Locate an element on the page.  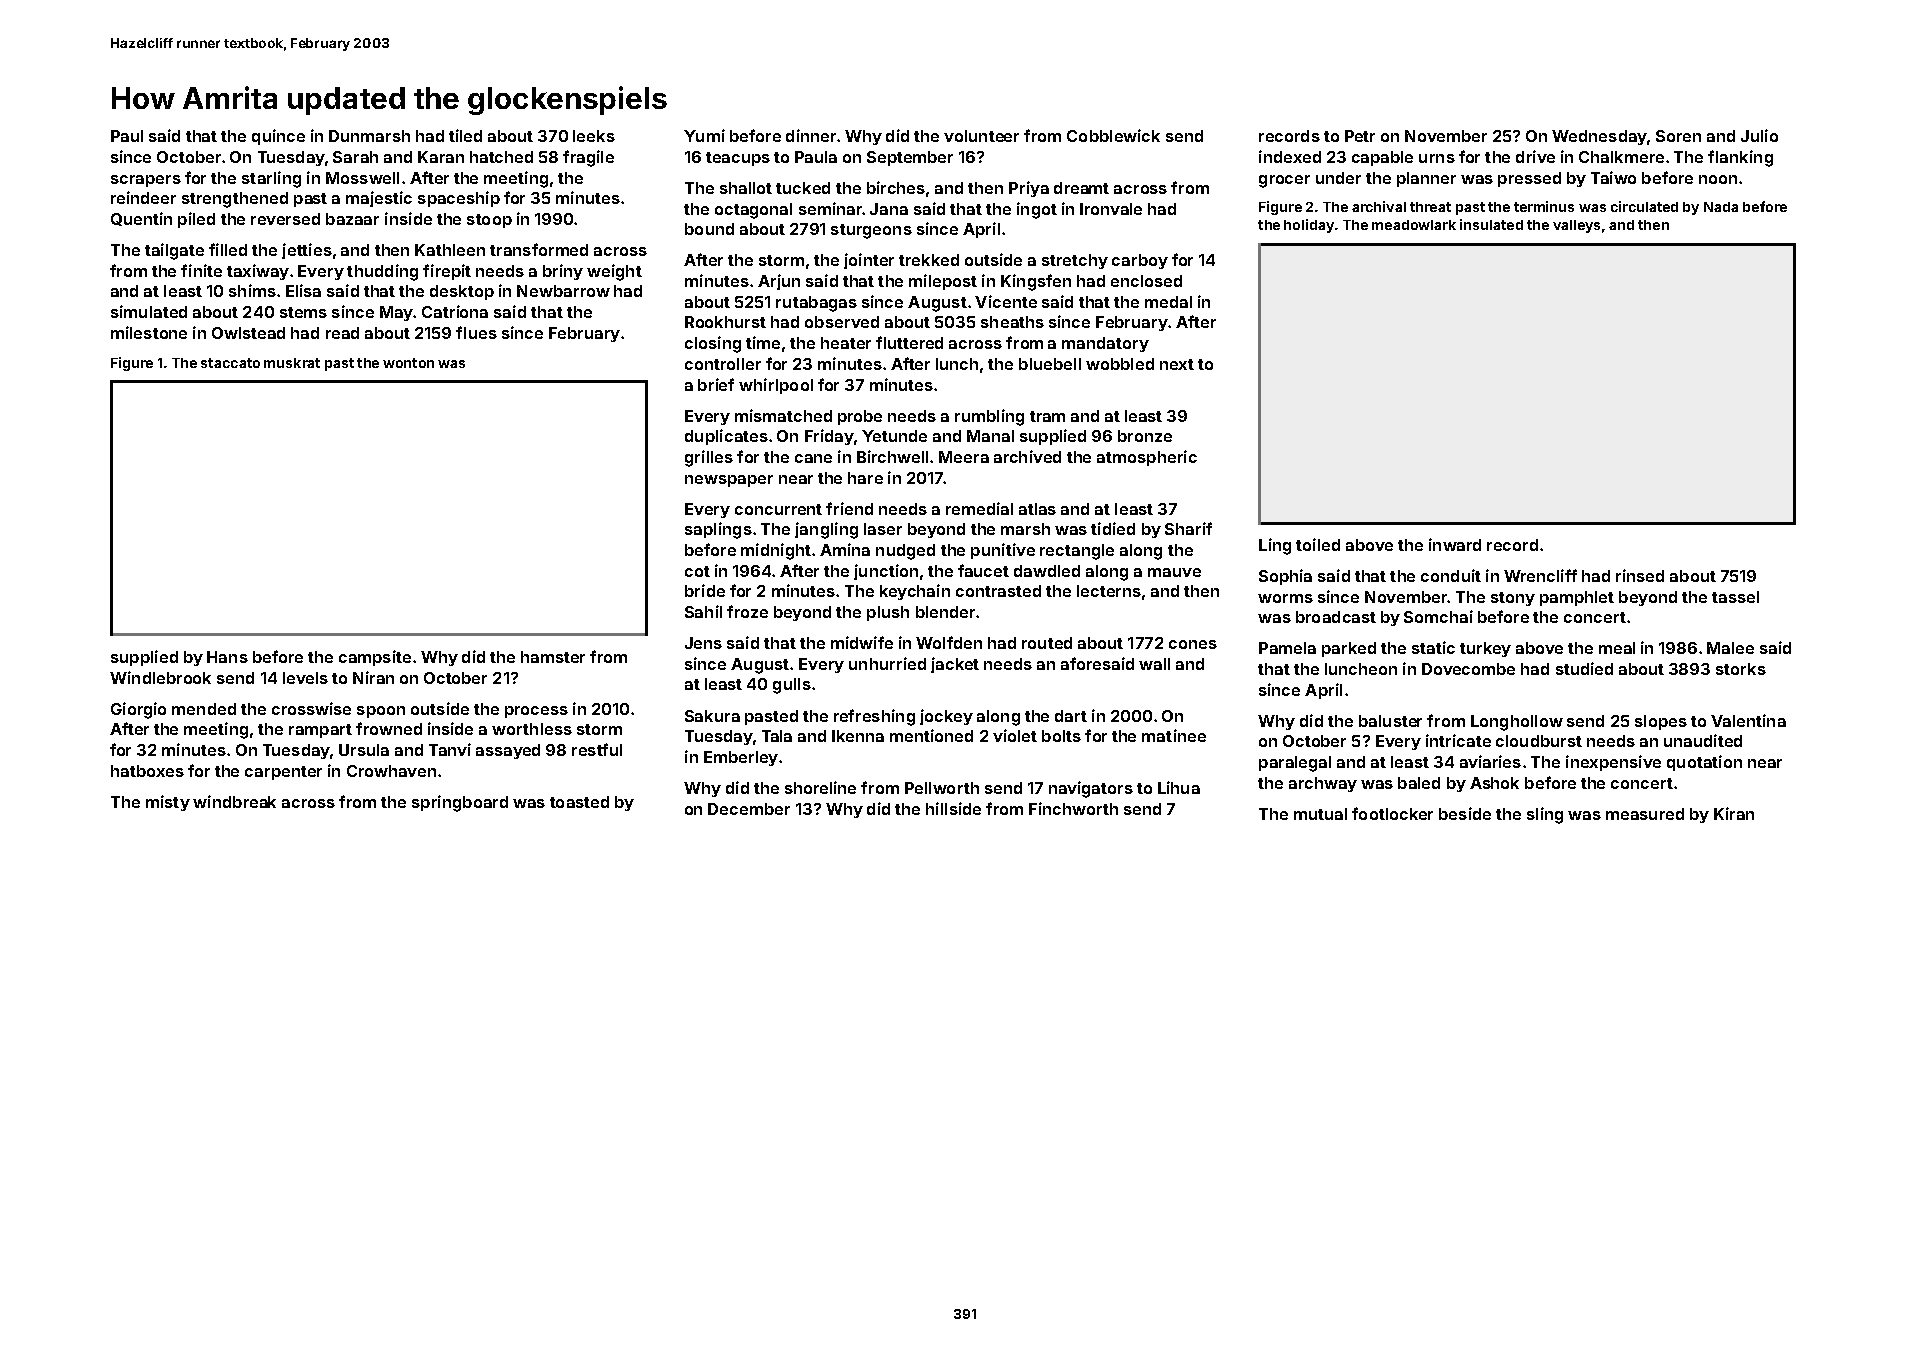
hare is located at coordinates (865, 478).
